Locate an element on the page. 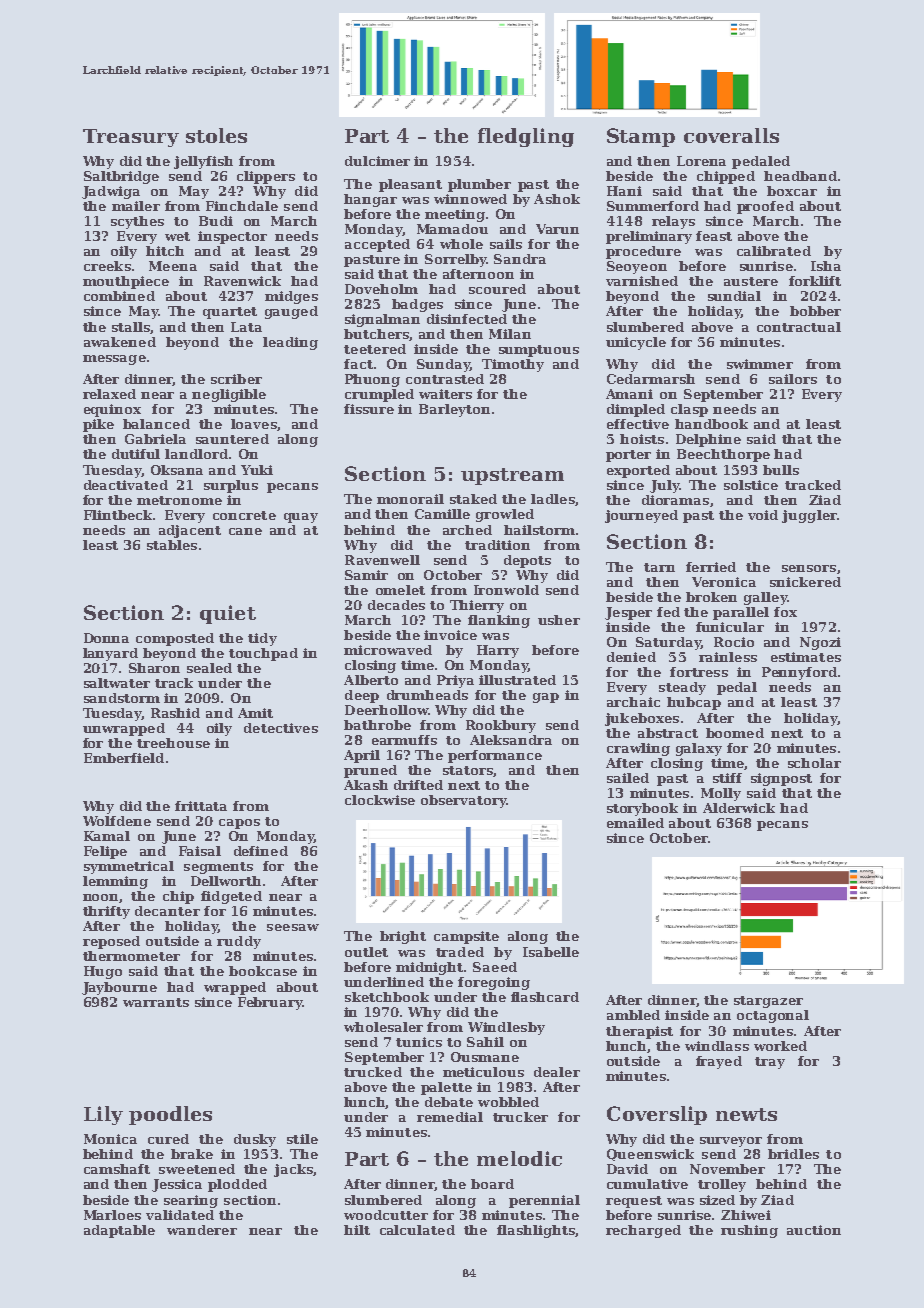  capos is located at coordinates (239, 824).
